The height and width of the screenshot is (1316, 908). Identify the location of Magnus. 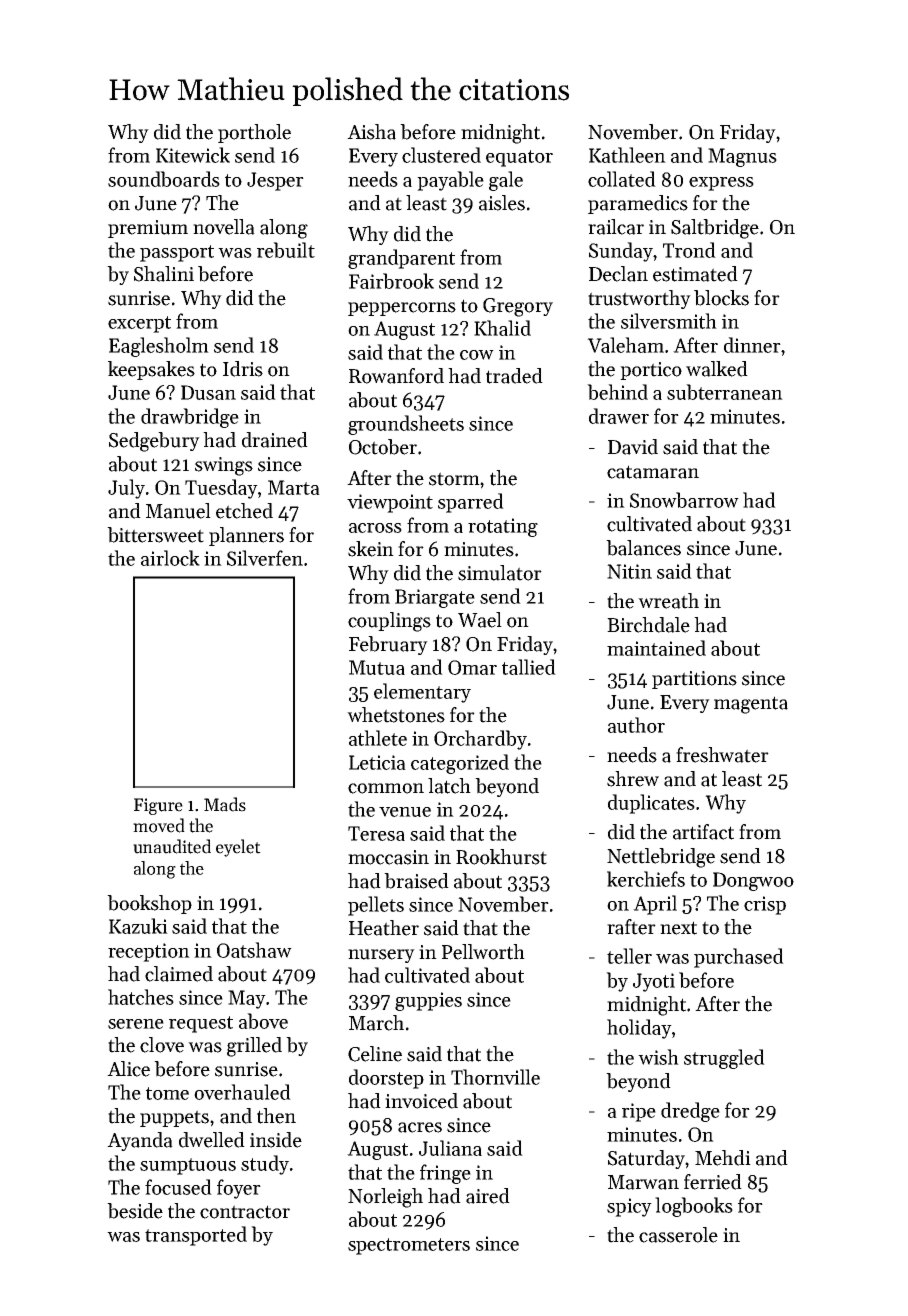
(742, 157).
